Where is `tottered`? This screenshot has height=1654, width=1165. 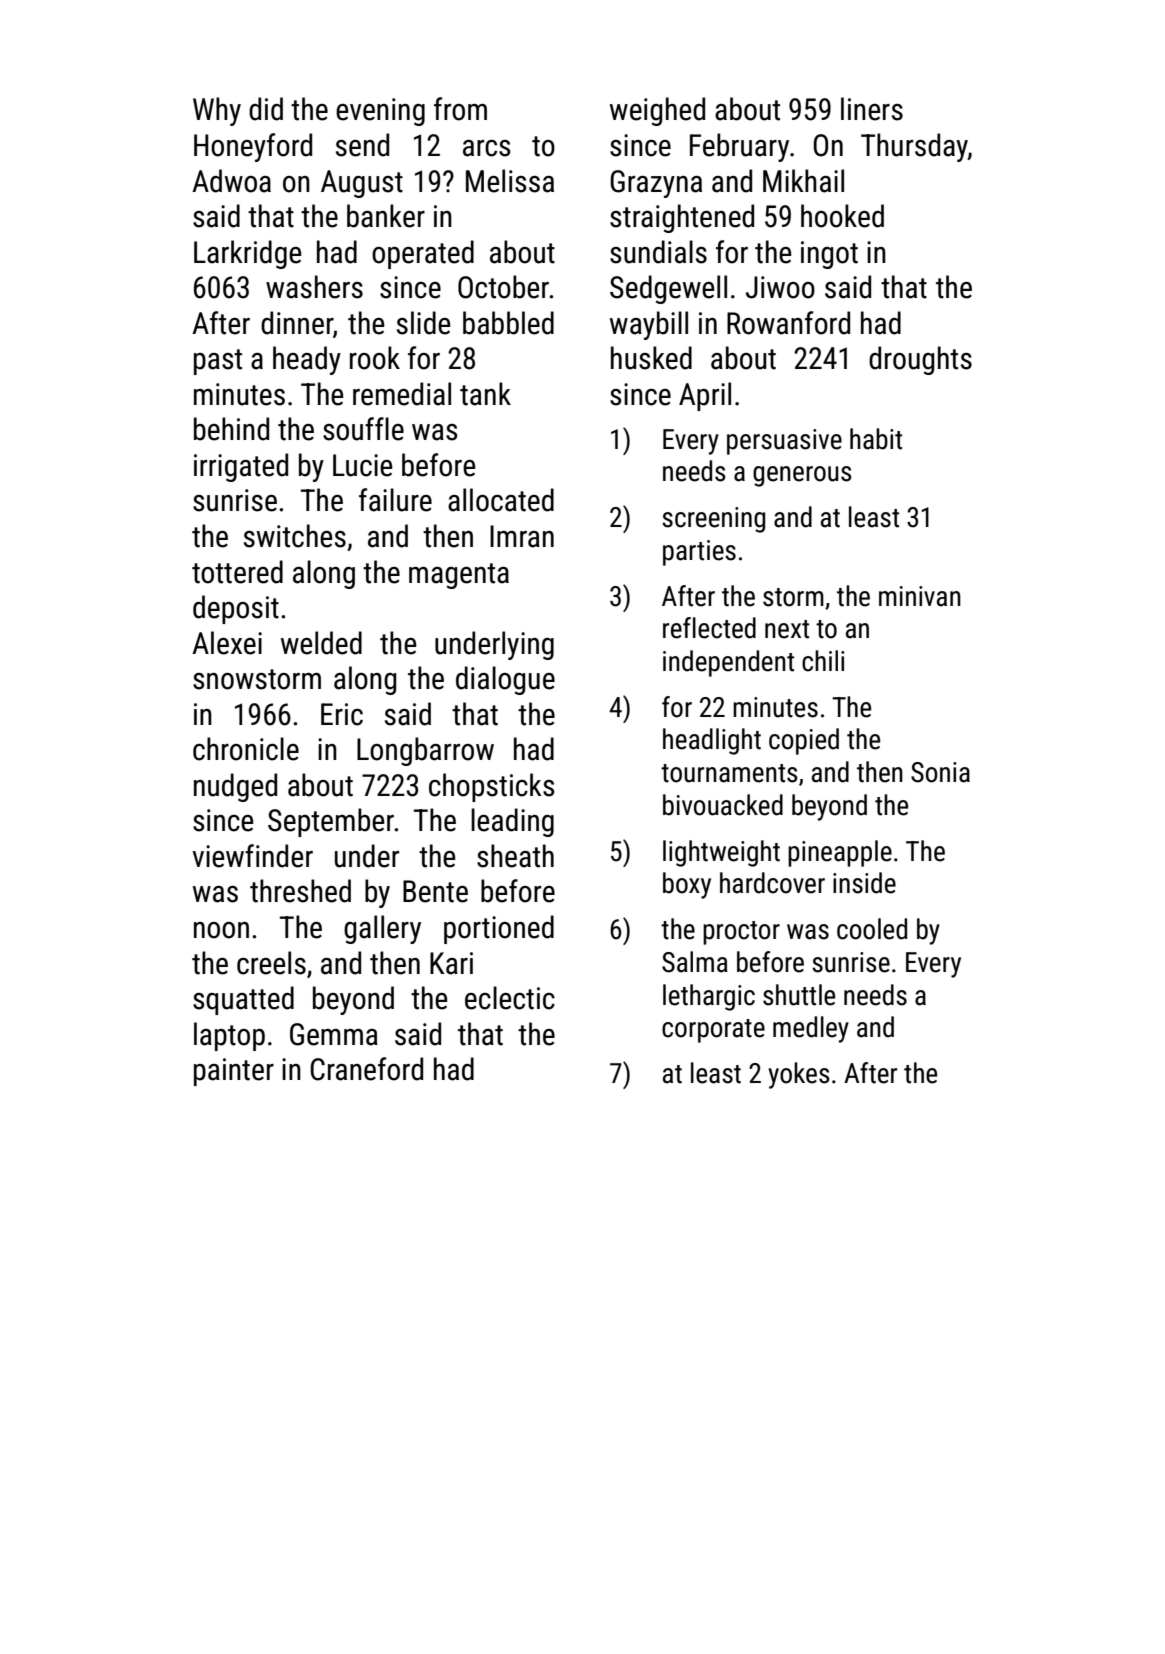 tottered is located at coordinates (237, 572).
